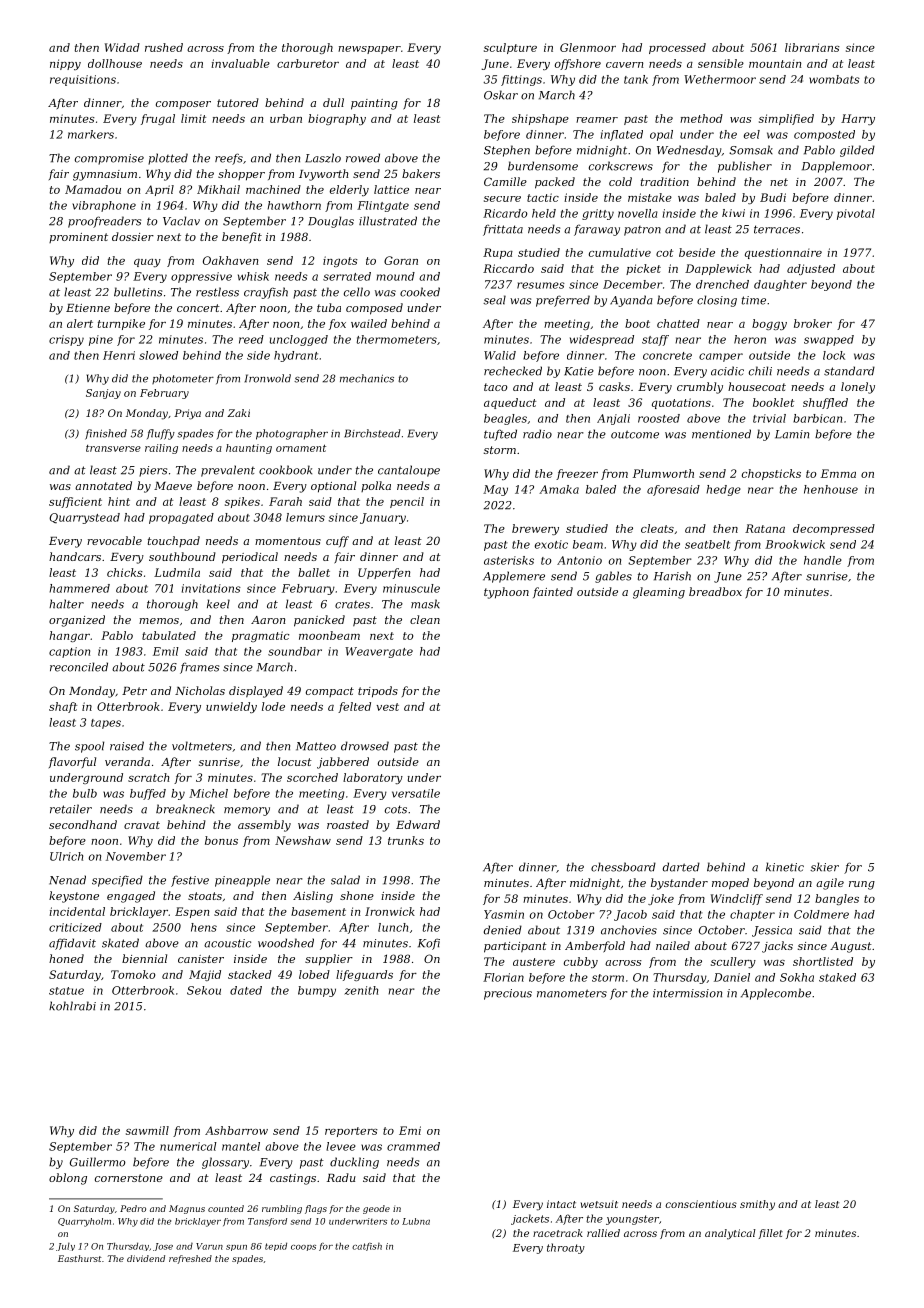 The height and width of the document is (1308, 924). I want to click on crammed, so click(413, 1146).
